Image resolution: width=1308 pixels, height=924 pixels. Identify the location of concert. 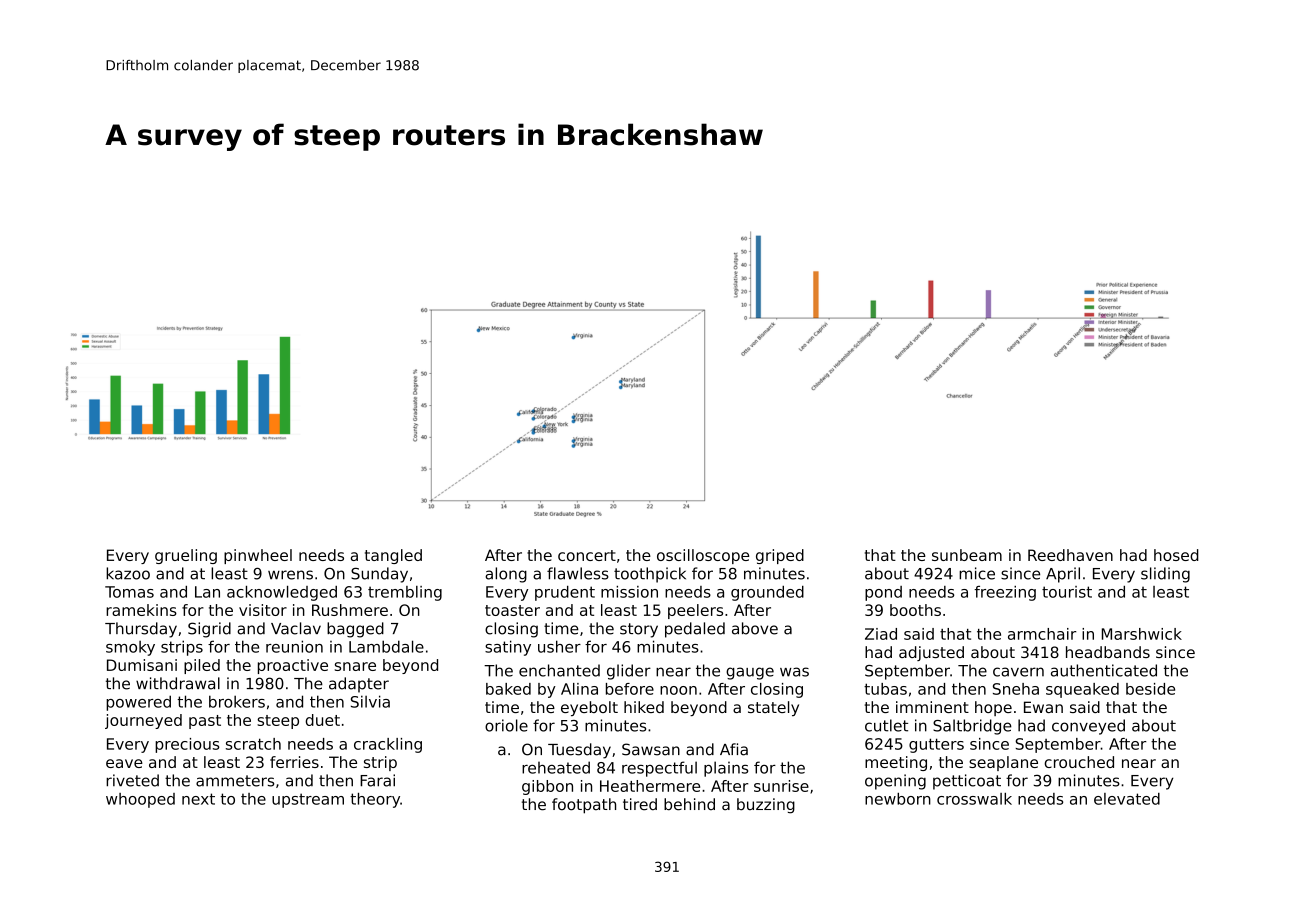
(587, 555).
